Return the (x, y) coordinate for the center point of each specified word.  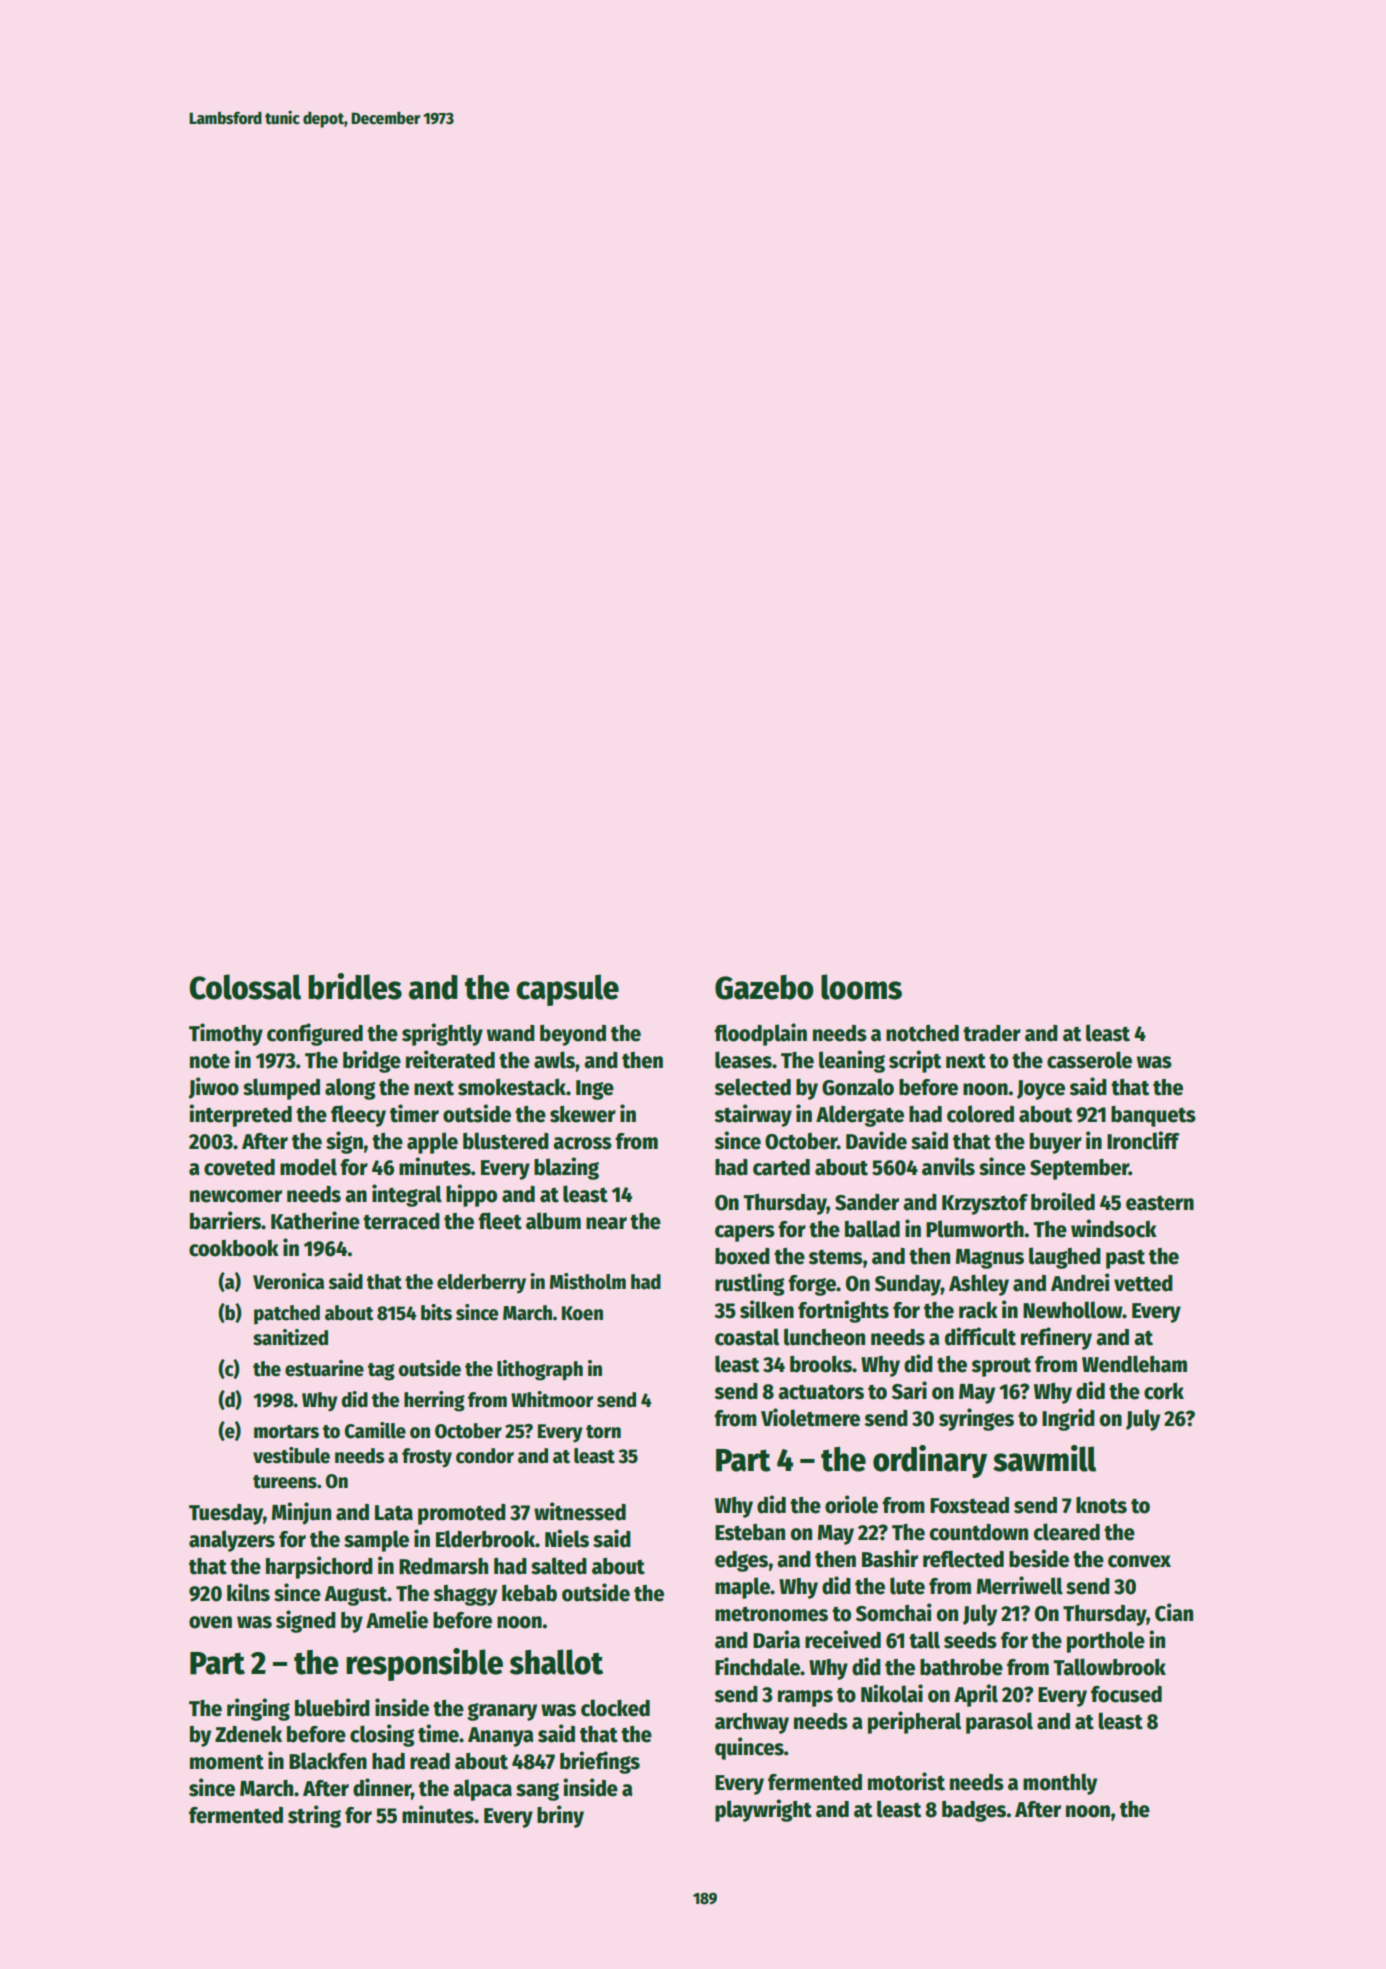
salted (559, 1566)
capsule (567, 990)
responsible (424, 1664)
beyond (573, 1035)
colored (980, 1114)
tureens (285, 1482)
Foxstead (969, 1505)
